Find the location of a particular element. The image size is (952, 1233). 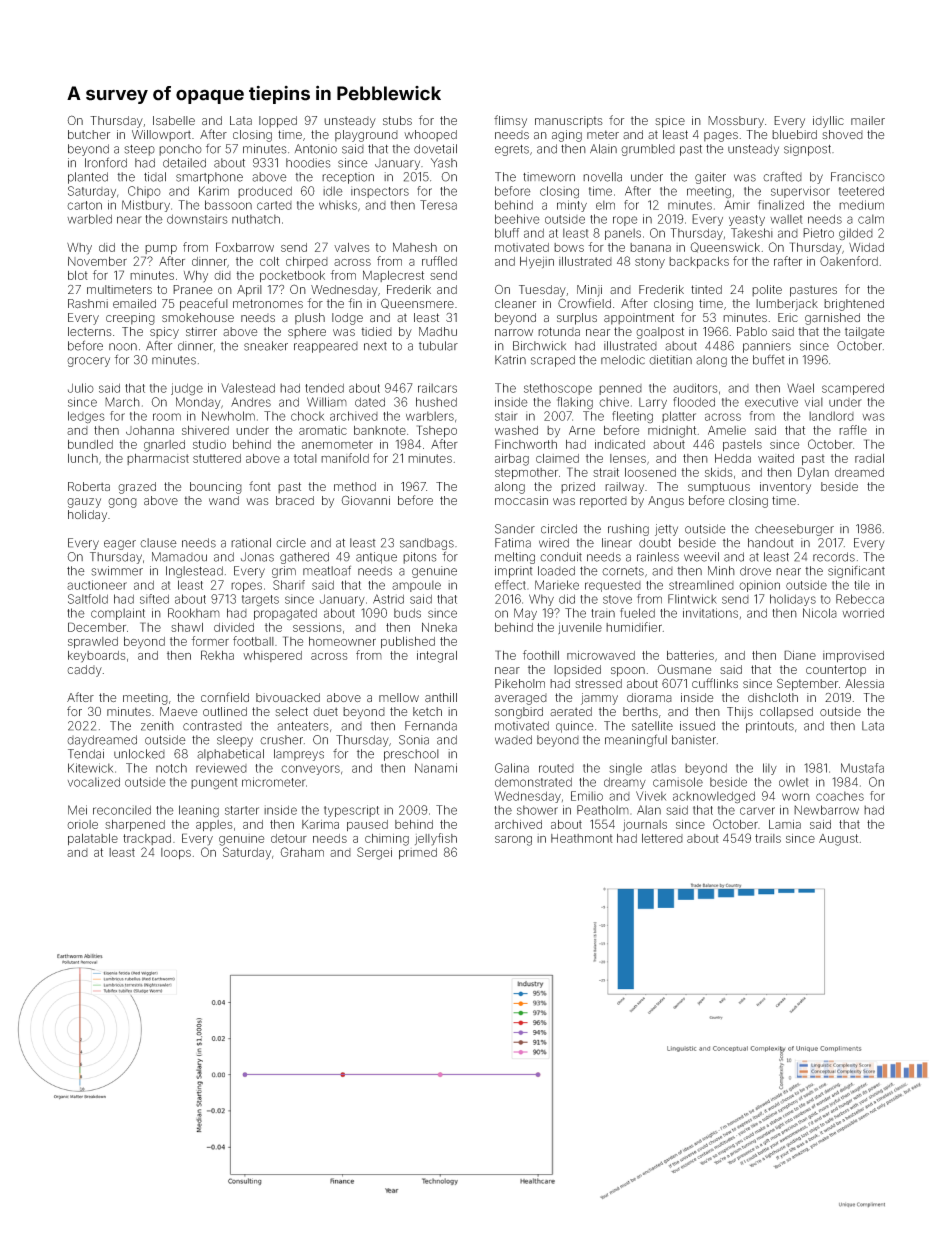

Galina is located at coordinates (512, 768).
